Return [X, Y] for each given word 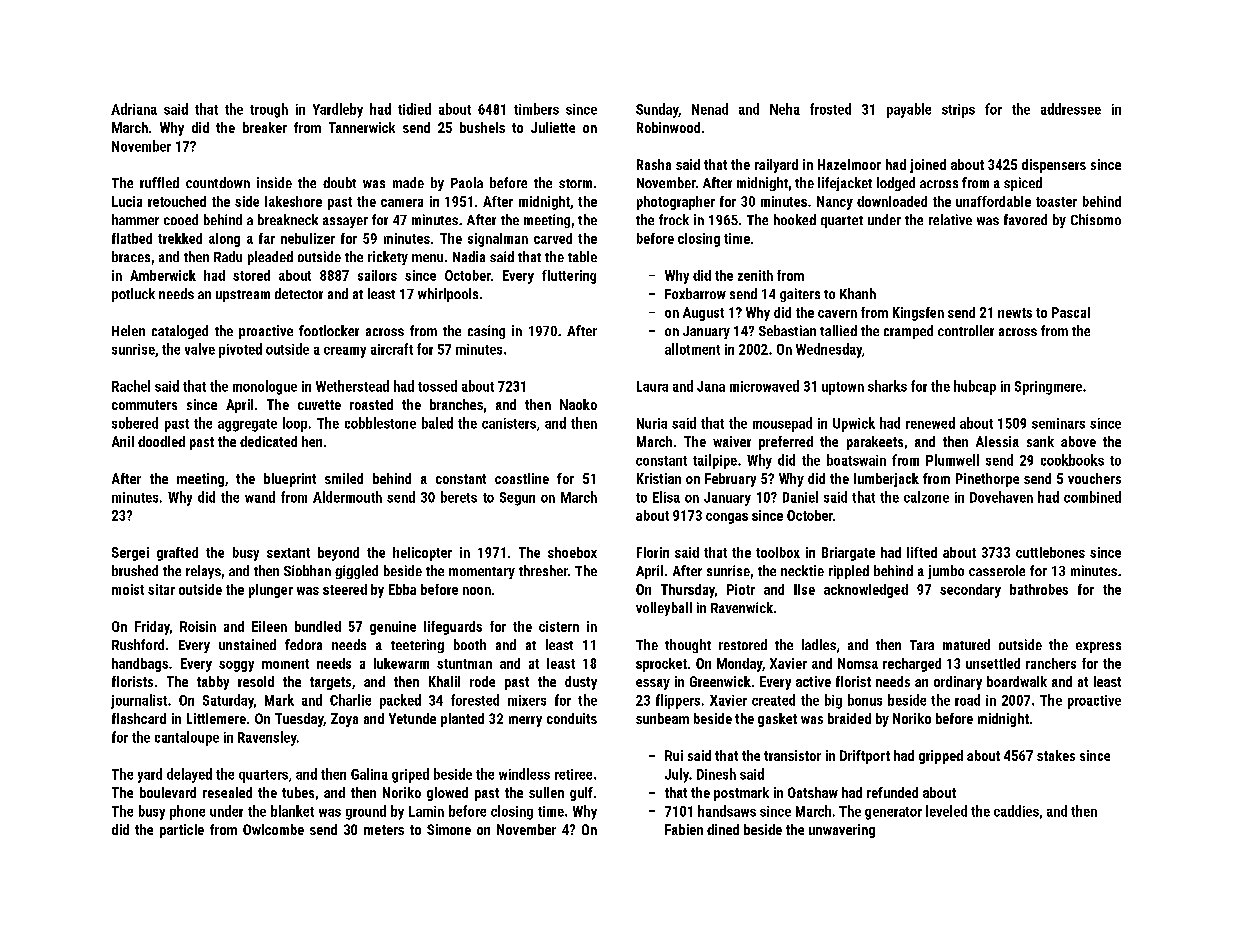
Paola [467, 182]
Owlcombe [273, 829]
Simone [449, 829]
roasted [371, 404]
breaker [265, 127]
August [703, 314]
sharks [887, 386]
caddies [1016, 811]
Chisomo [1096, 219]
